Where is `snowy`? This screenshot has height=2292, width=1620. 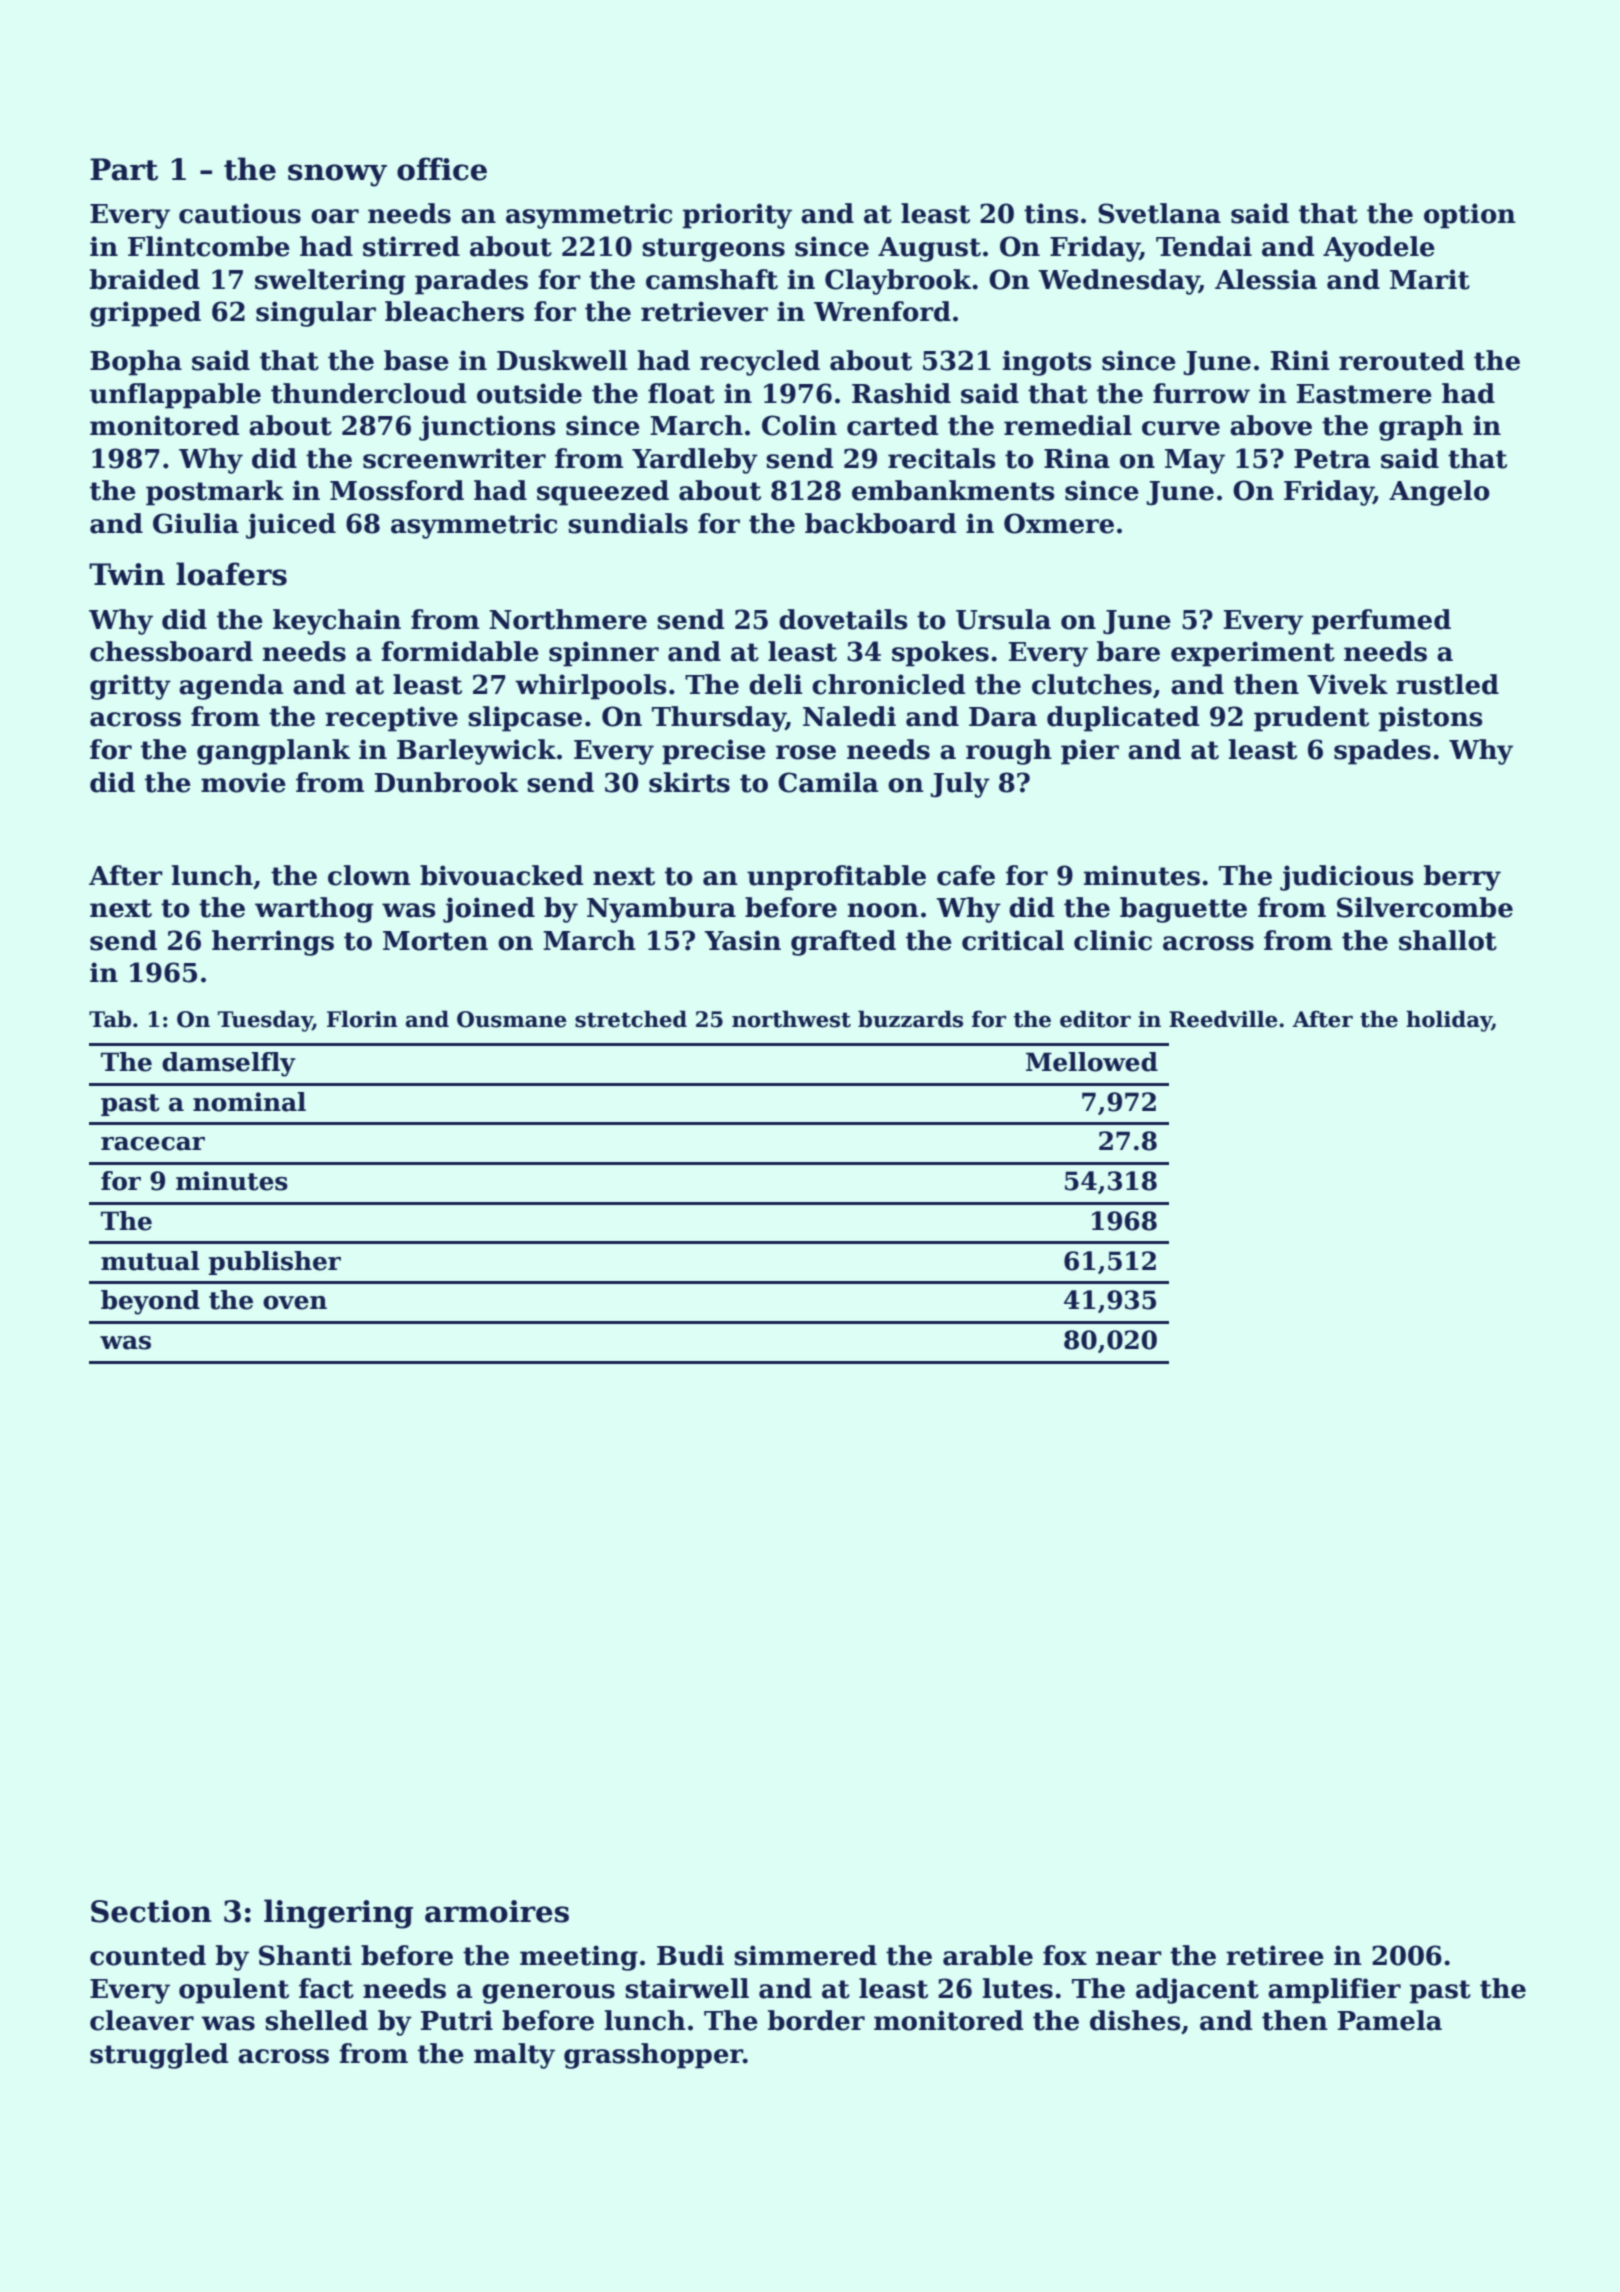
snowy is located at coordinates (337, 175).
